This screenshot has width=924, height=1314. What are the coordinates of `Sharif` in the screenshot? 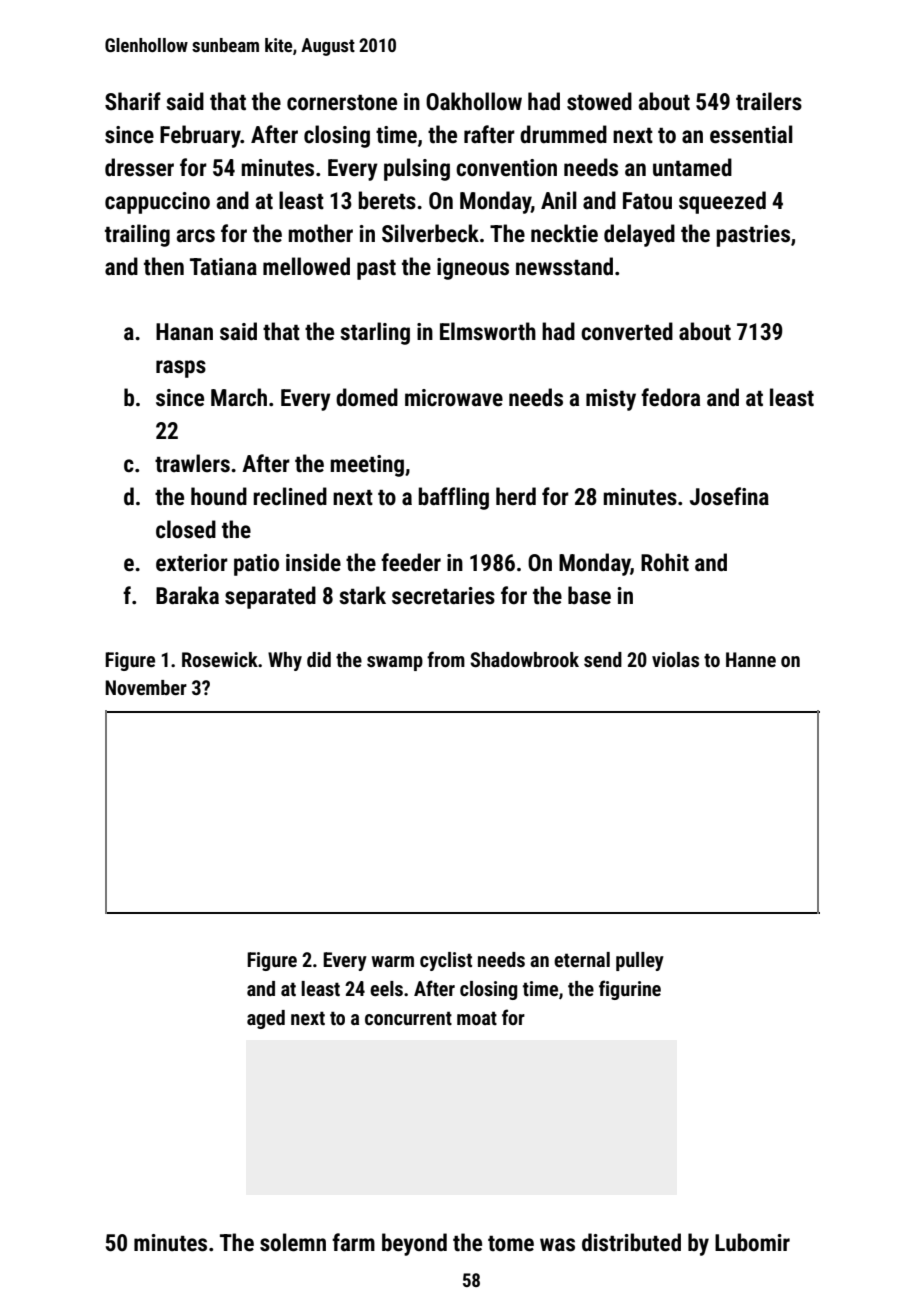 It's located at (133, 101).
